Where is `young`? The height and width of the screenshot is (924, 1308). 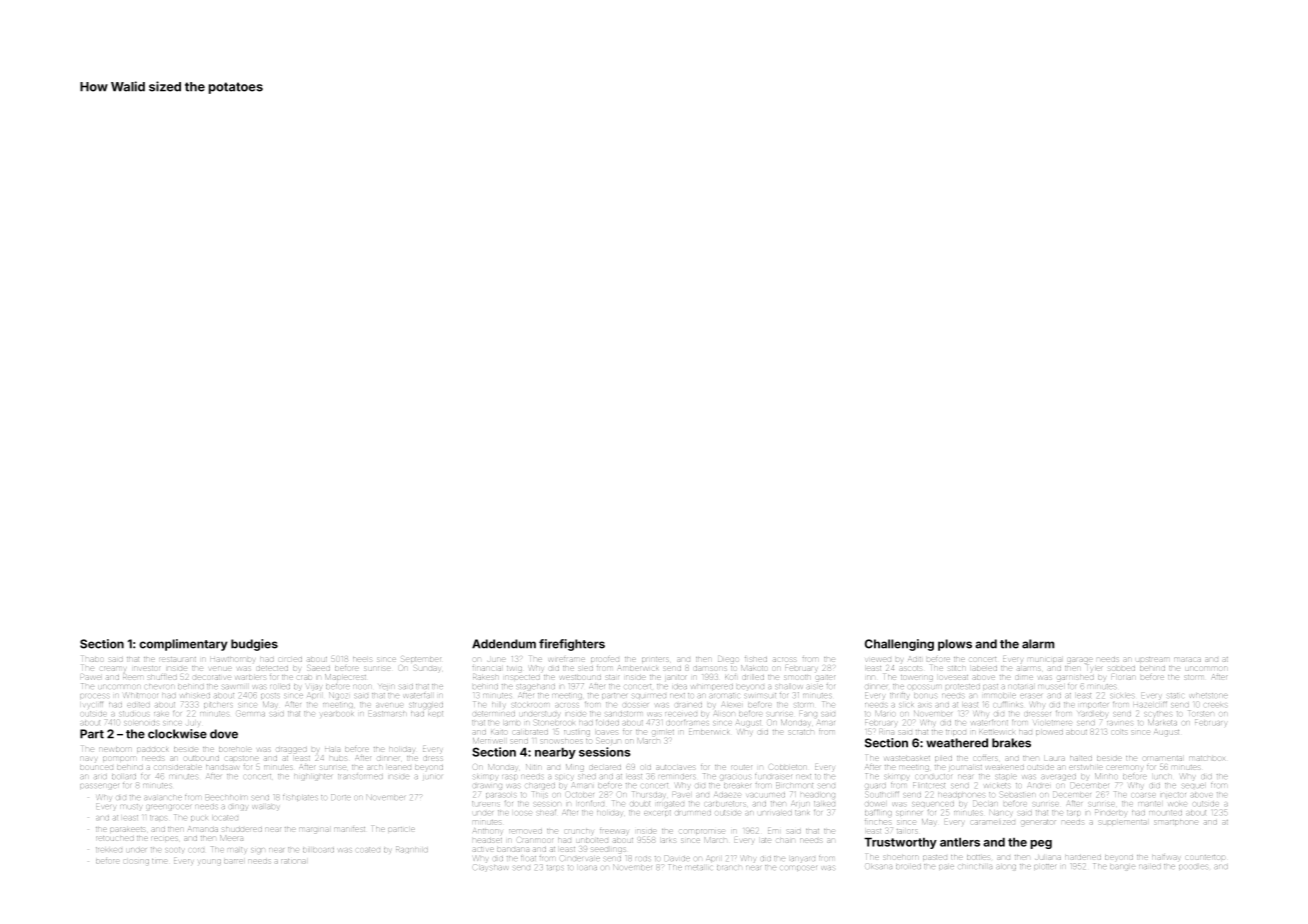
young is located at coordinates (210, 861).
